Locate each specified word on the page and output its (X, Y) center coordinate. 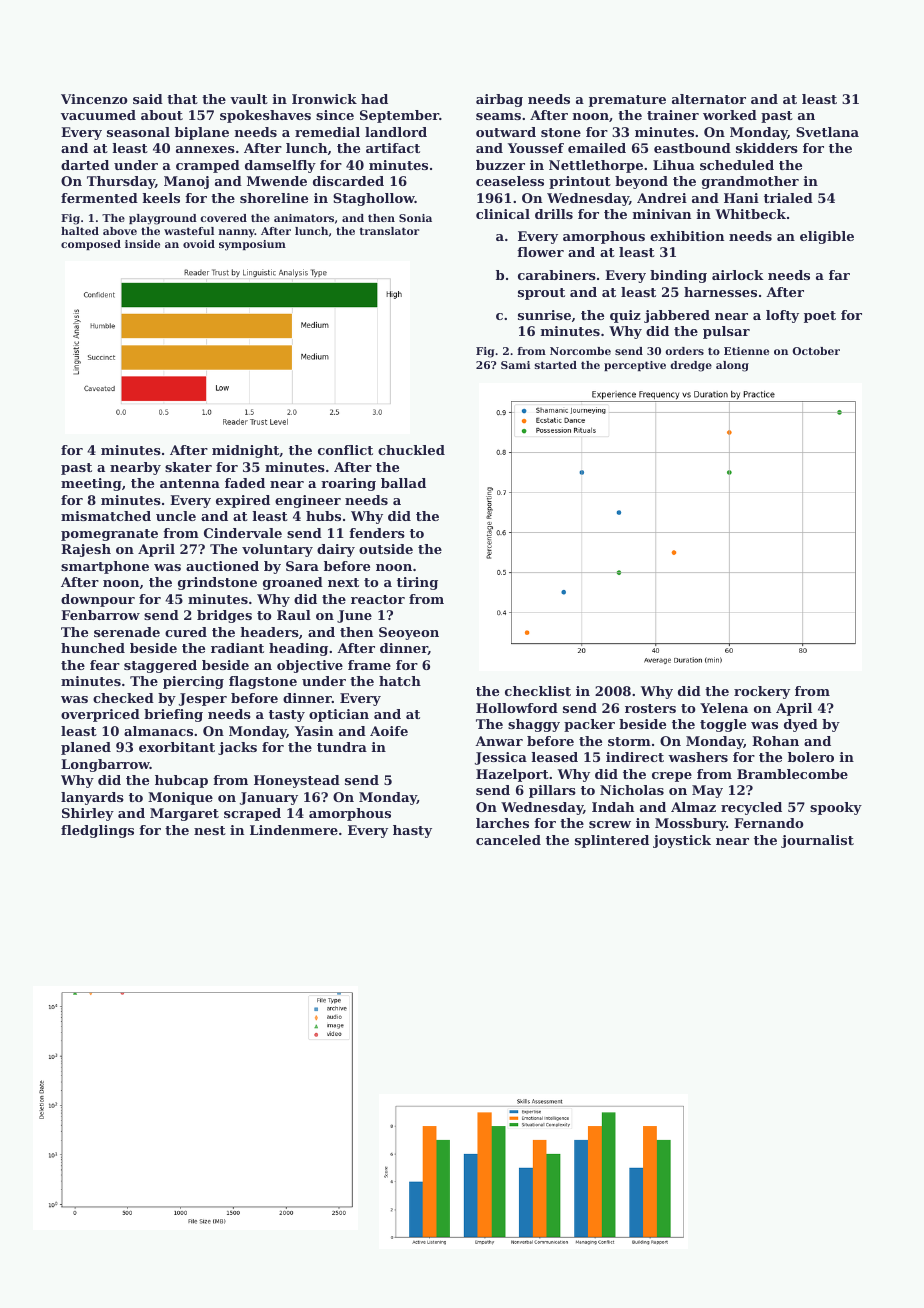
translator (389, 231)
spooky (836, 808)
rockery (762, 692)
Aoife (389, 731)
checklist (538, 691)
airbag (499, 100)
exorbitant (177, 747)
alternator (709, 99)
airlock (738, 275)
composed (91, 245)
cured (186, 632)
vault (249, 99)
